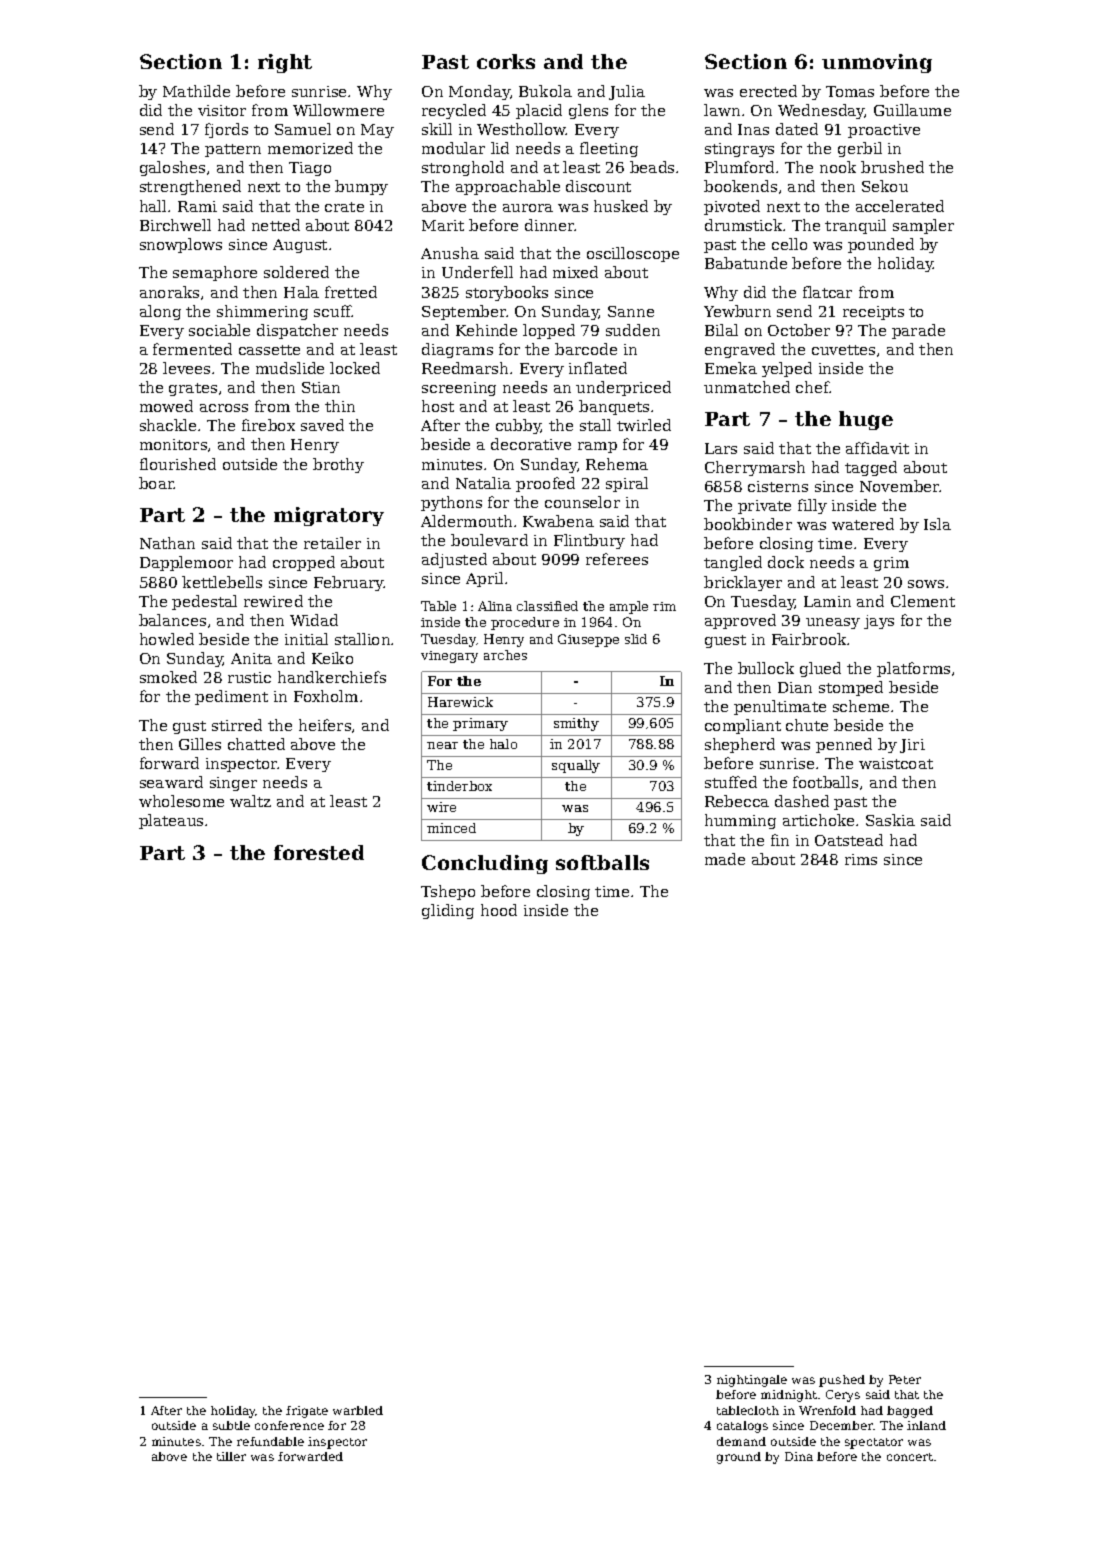 The image size is (1103, 1560). Describe the element at coordinates (652, 167) in the document. I see `beads` at that location.
